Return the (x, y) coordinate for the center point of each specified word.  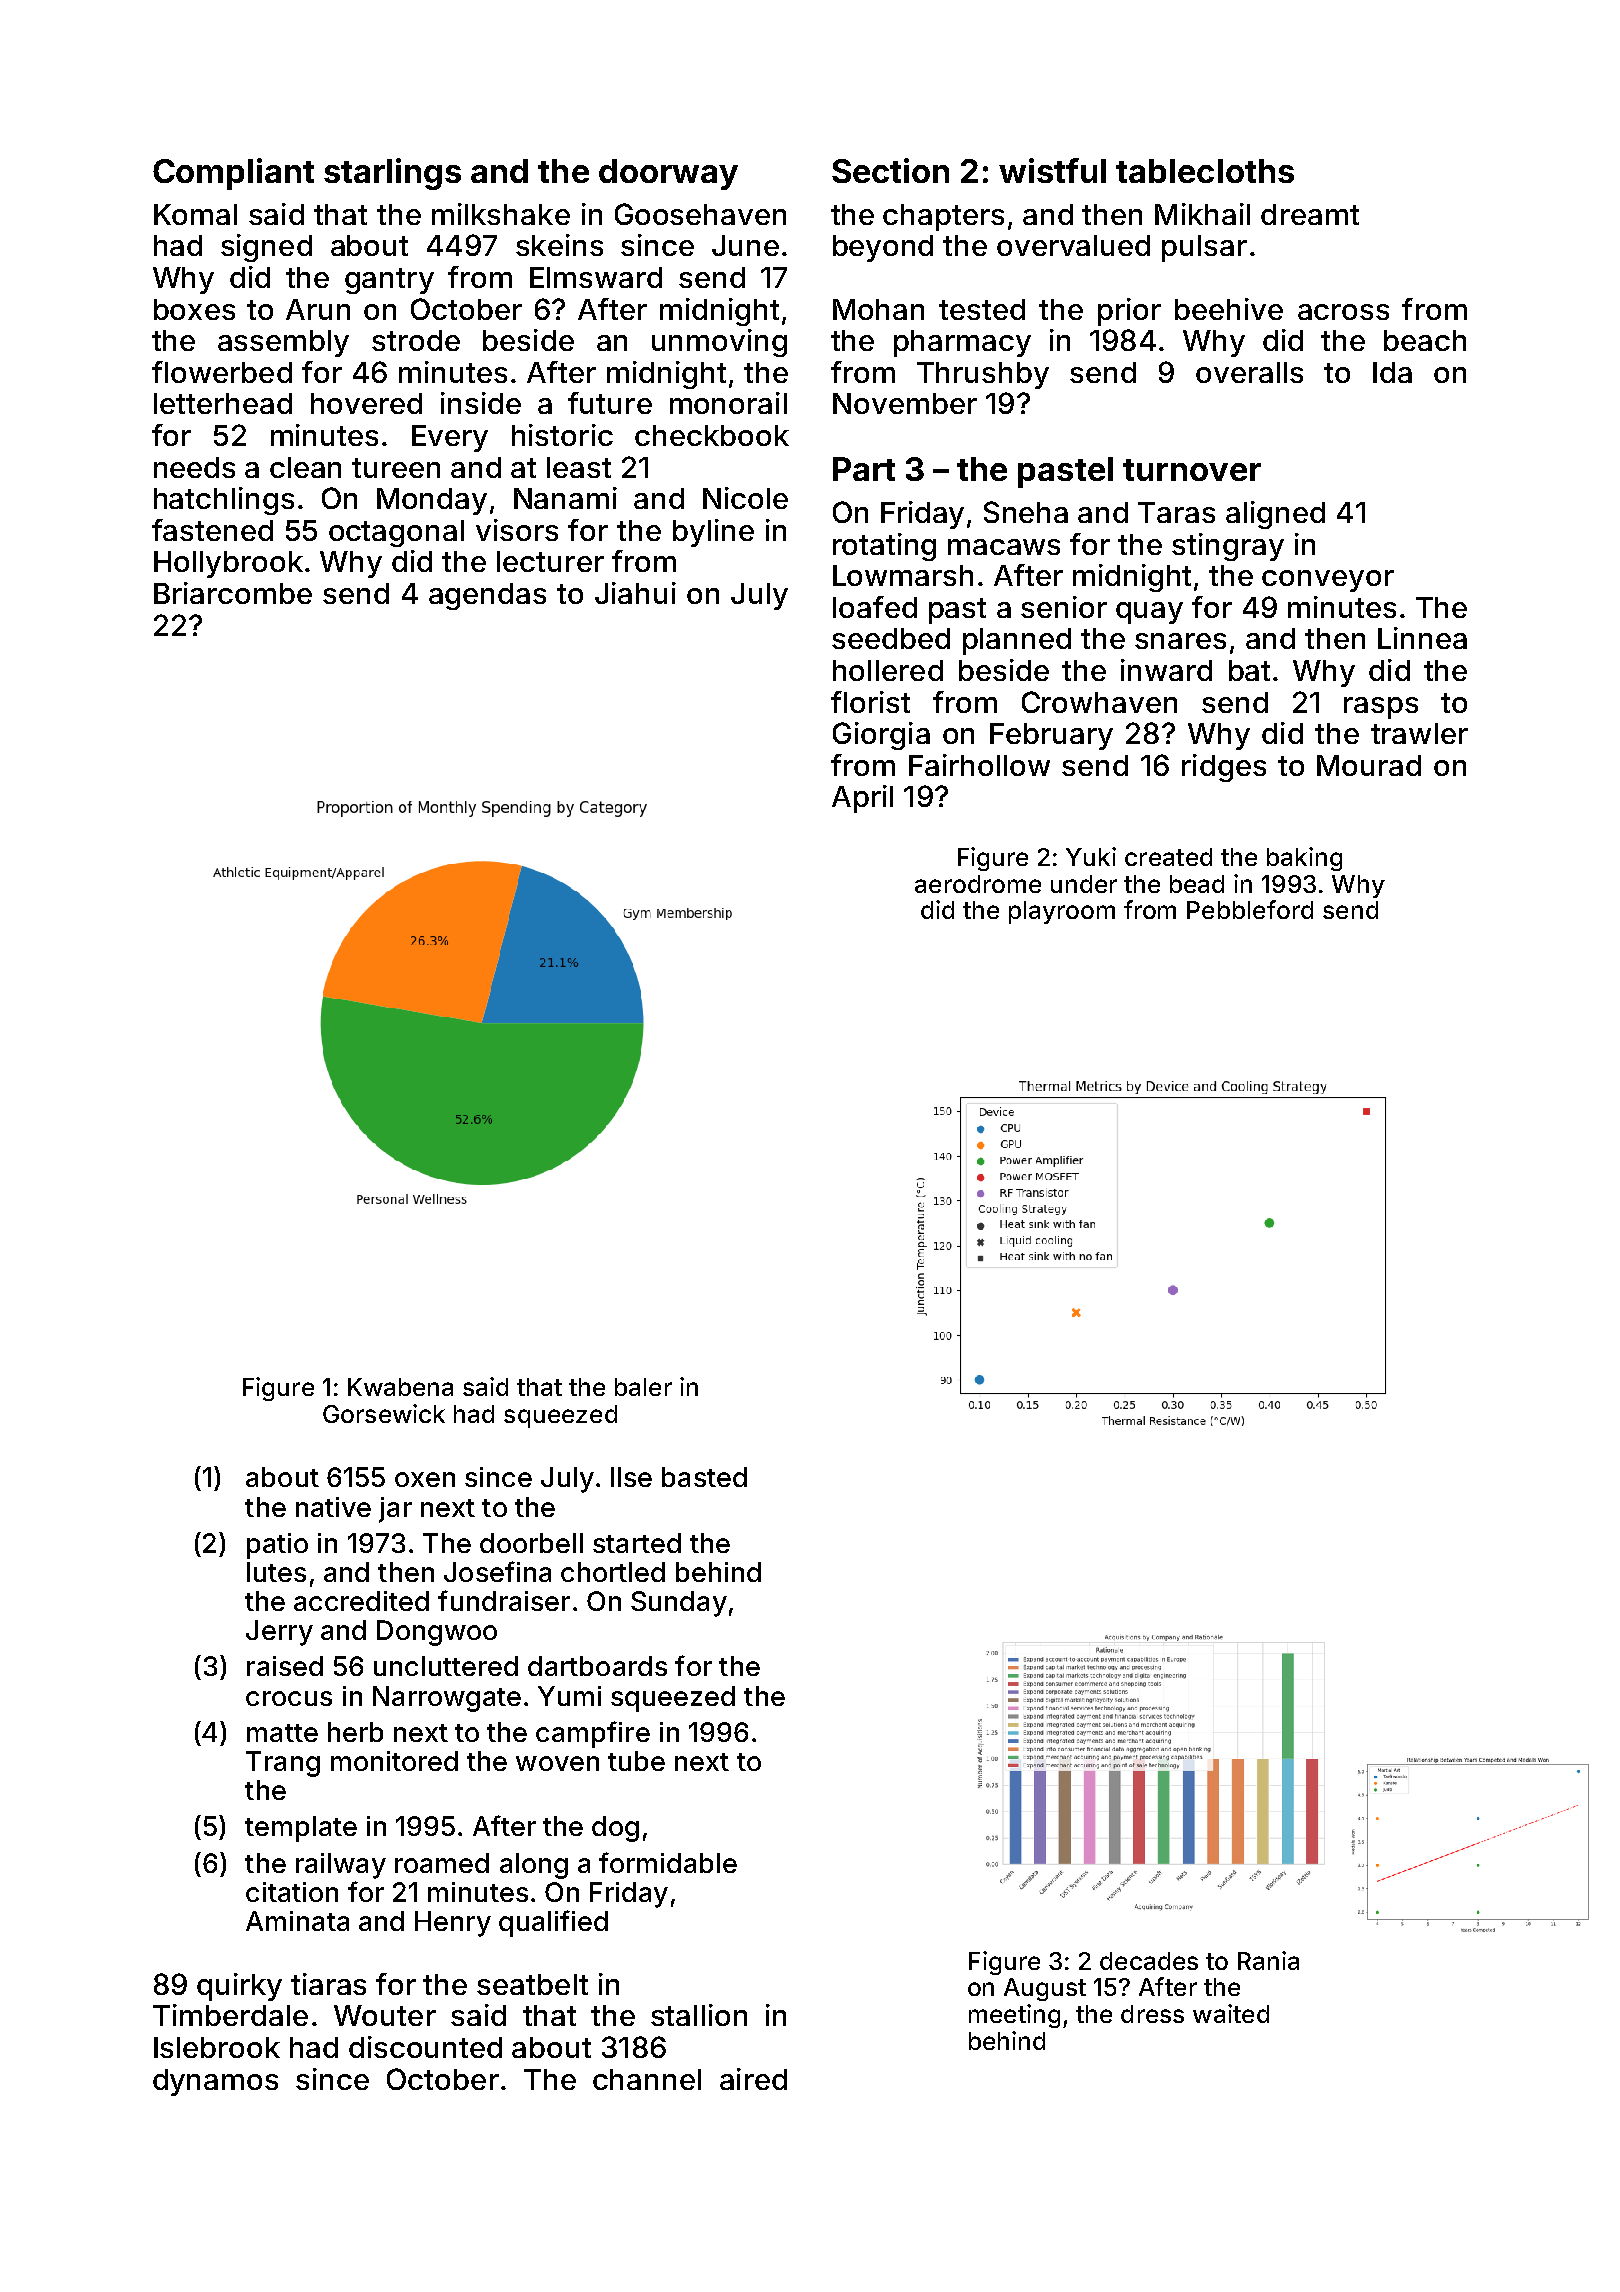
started (637, 1543)
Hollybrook (228, 564)
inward (1166, 670)
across (1343, 312)
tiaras (328, 1984)
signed (266, 248)
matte (282, 1733)
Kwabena (400, 1387)
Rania (1268, 1960)
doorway (668, 174)
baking (1304, 859)
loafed (875, 607)
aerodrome (978, 884)
